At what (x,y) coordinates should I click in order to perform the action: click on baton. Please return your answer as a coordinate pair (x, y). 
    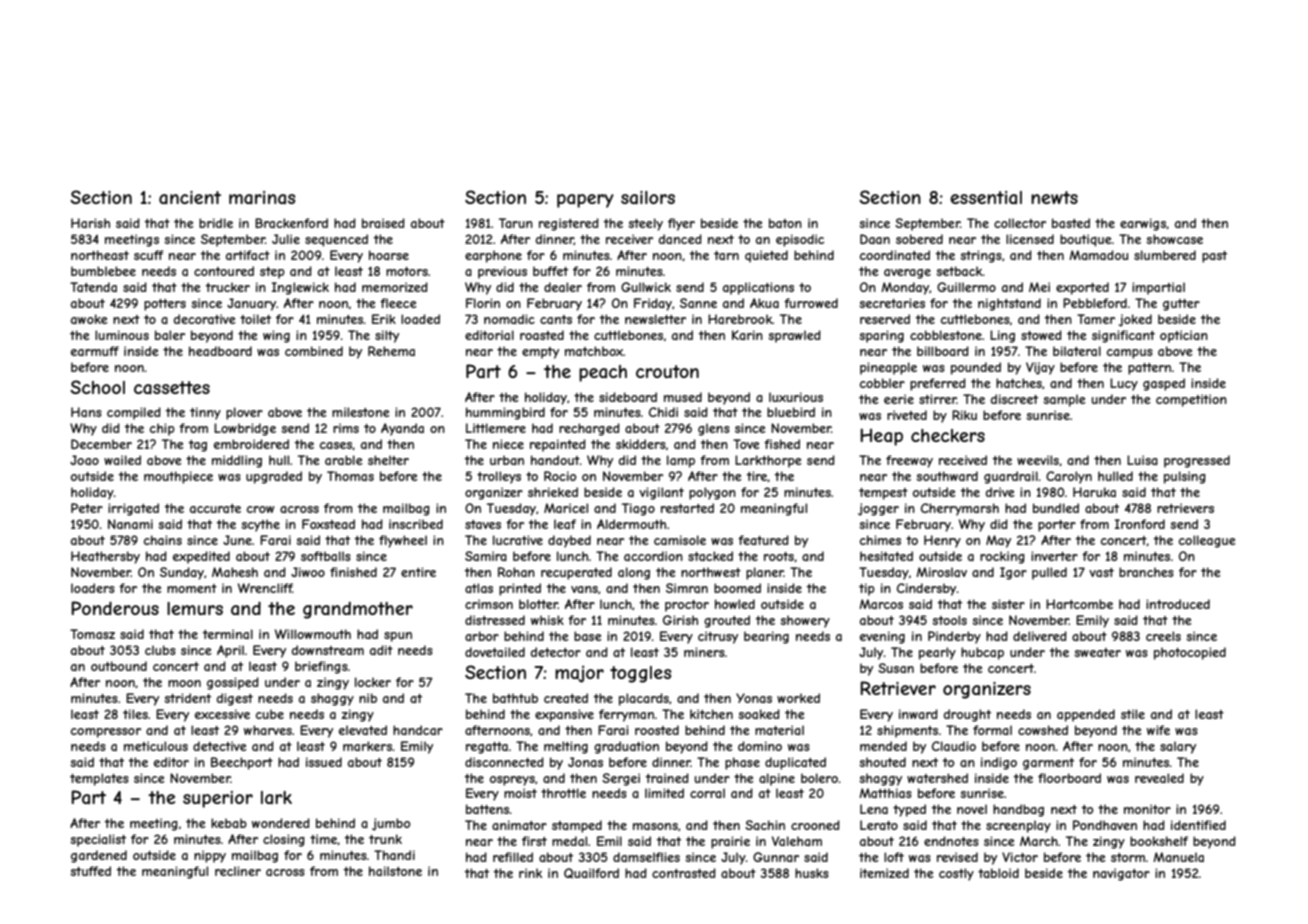
    Looking at the image, I should click on (785, 223).
